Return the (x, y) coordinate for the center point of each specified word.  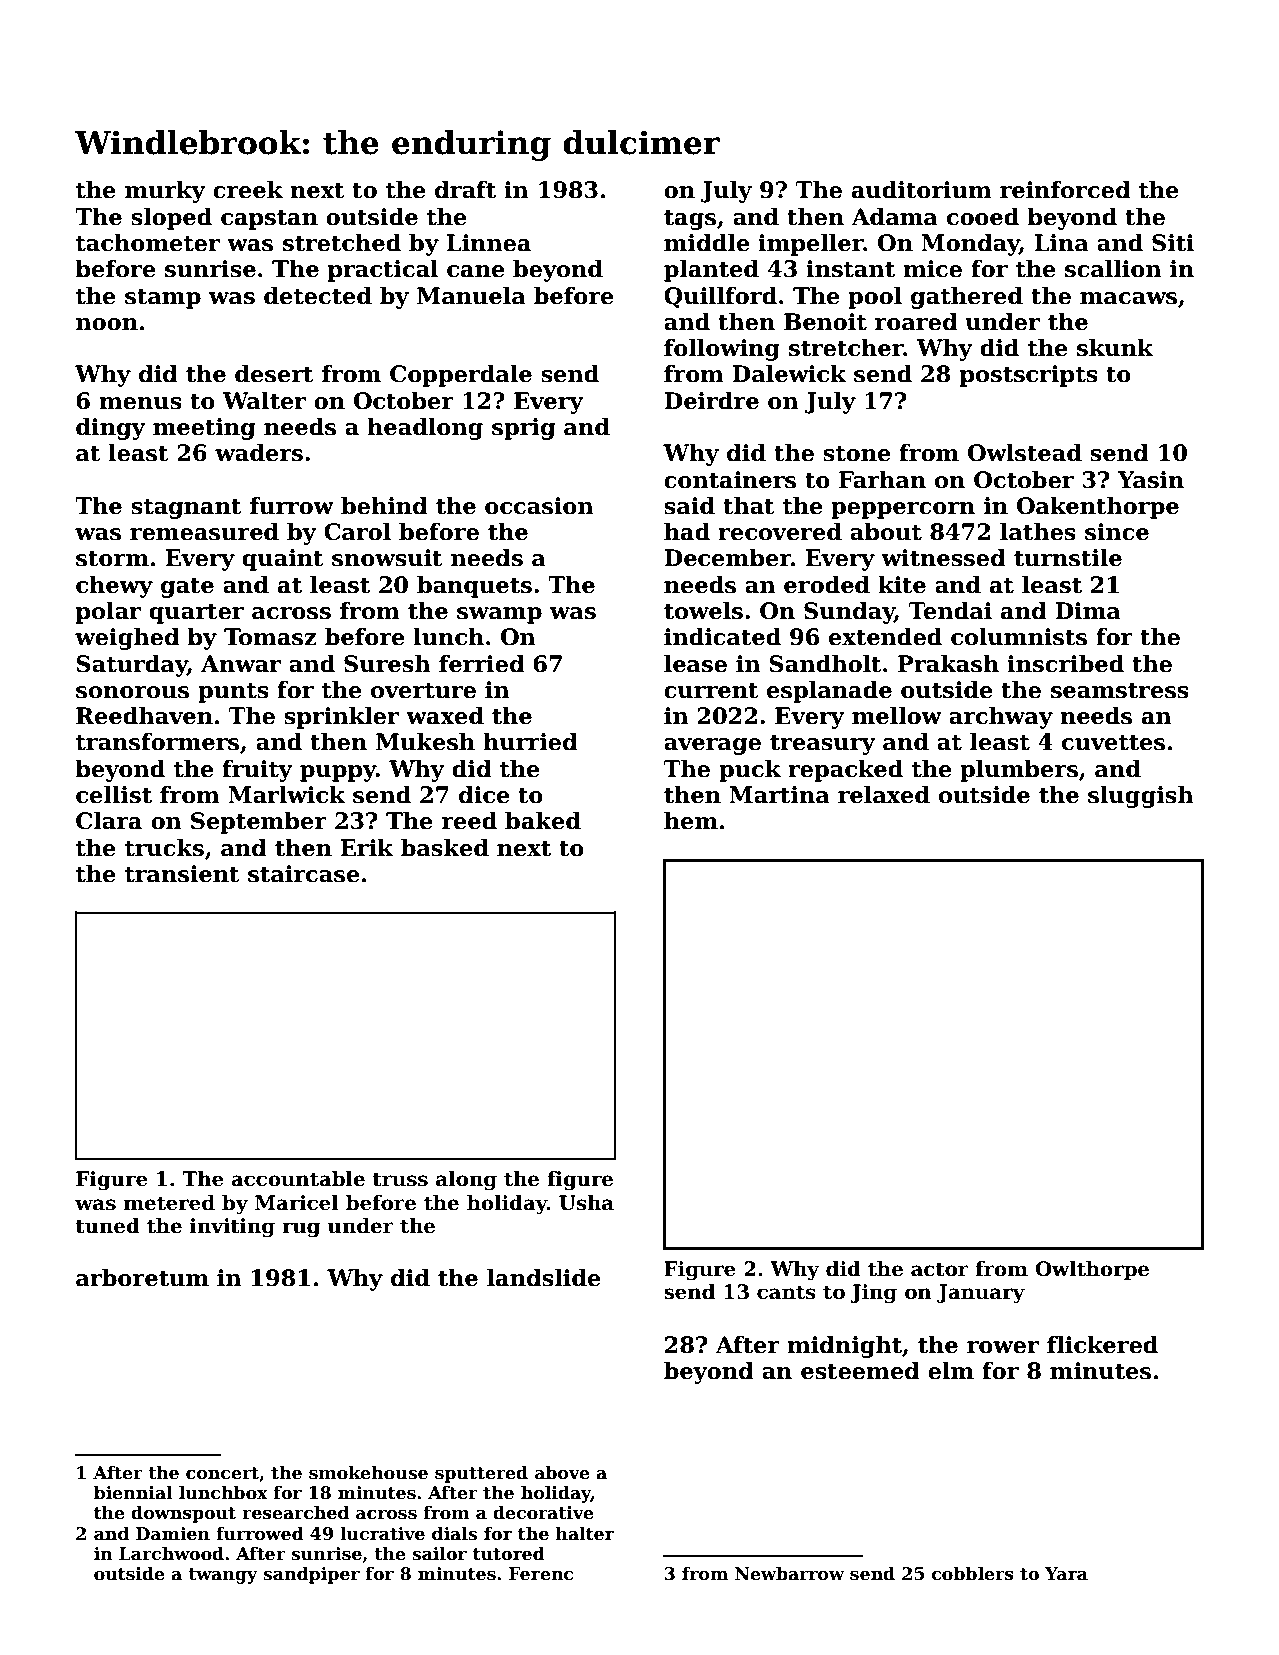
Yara (1066, 1574)
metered (169, 1203)
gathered (967, 298)
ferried (482, 664)
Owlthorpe (1092, 1270)
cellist (114, 795)
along (466, 1181)
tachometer (148, 243)
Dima (1088, 611)
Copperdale (461, 376)
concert (222, 1473)
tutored (509, 1553)
